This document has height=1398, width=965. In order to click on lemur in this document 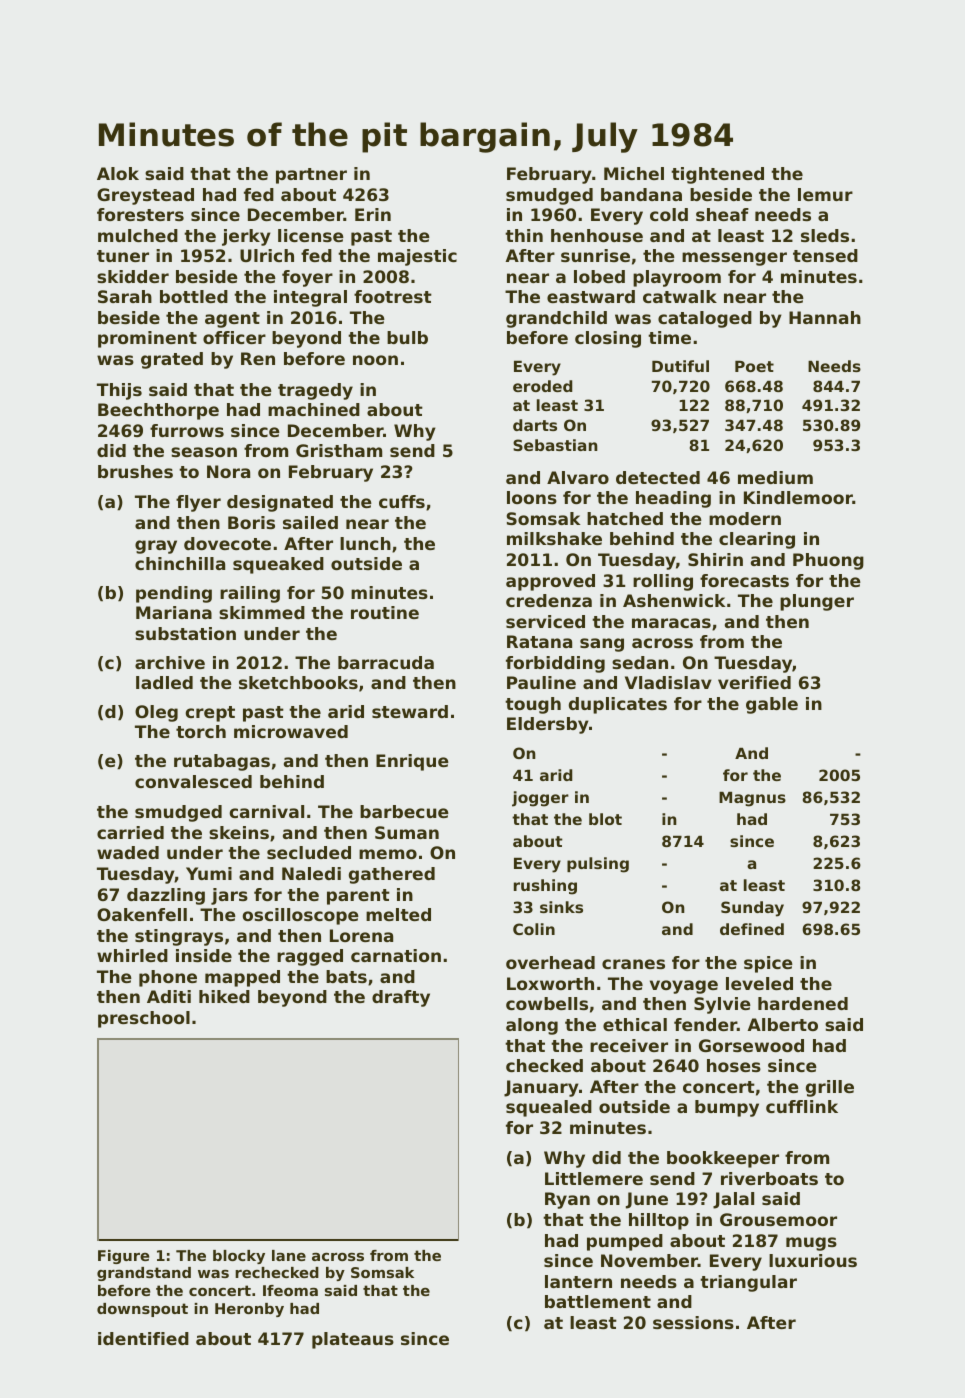, I will do `click(825, 194)`.
